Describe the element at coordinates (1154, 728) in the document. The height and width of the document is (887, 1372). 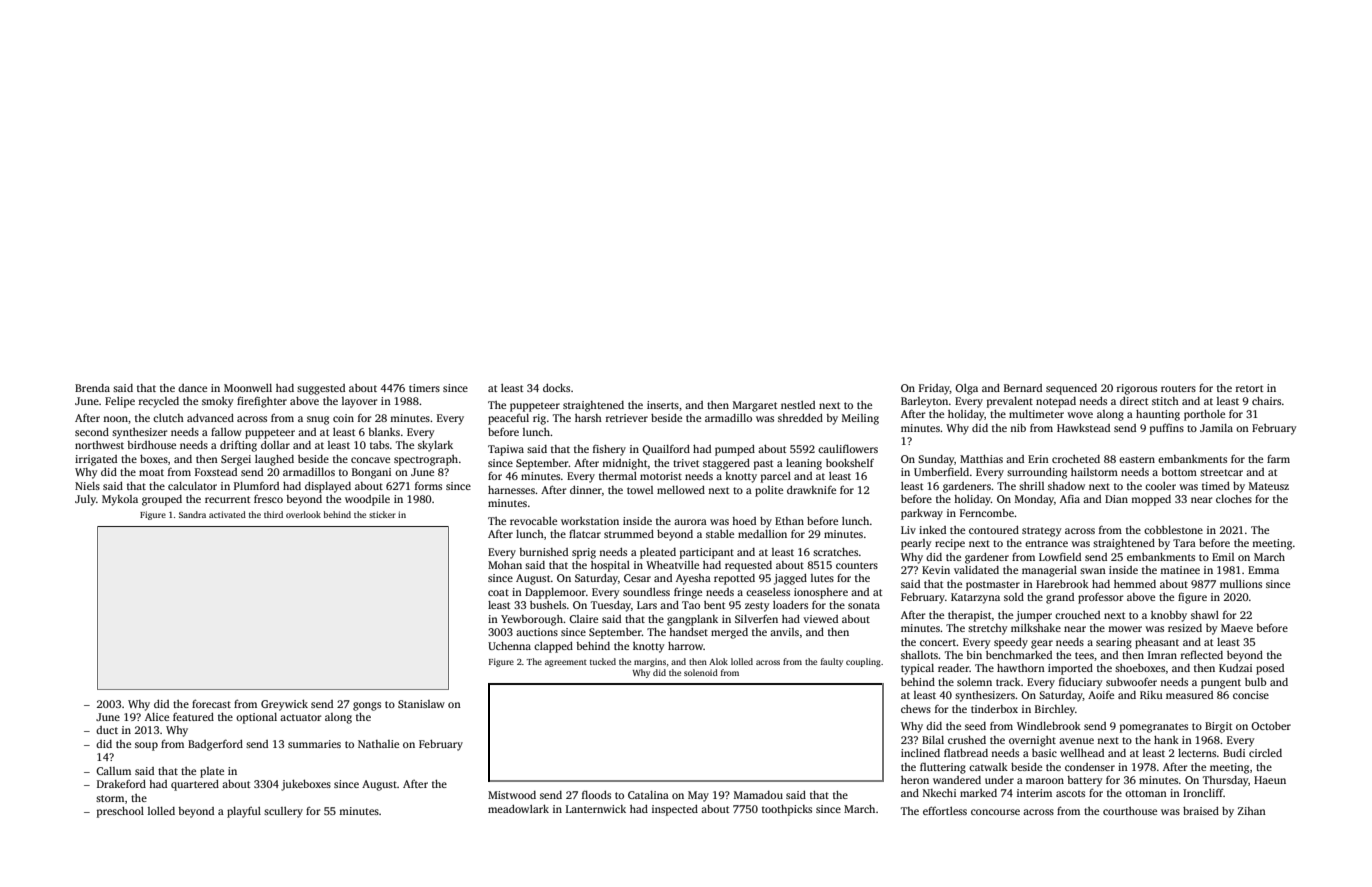
I see `pomegranates` at that location.
